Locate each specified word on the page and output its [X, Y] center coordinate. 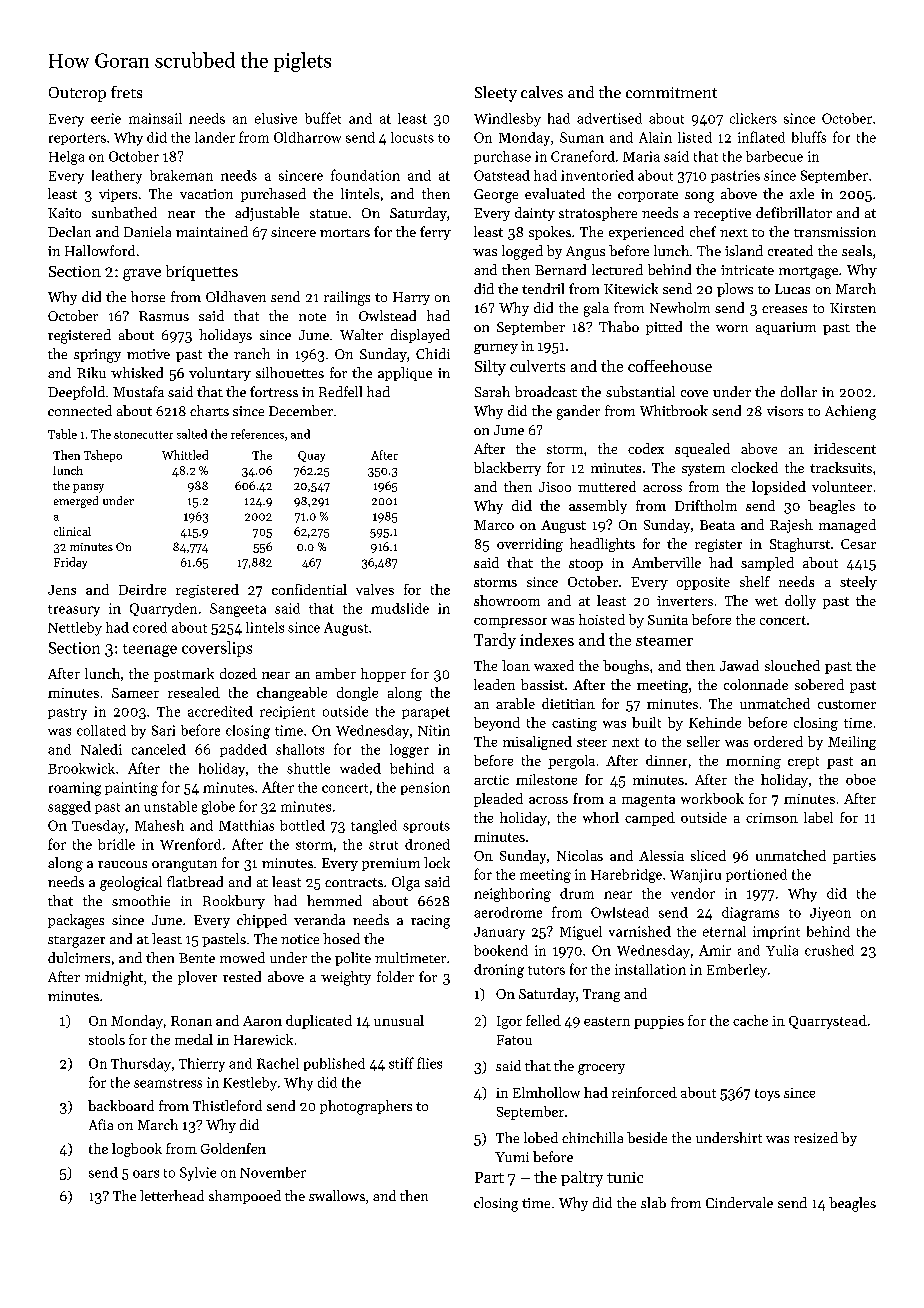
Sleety [496, 94]
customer [847, 704]
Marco [494, 525]
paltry [582, 1179]
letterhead [172, 1195]
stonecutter [143, 435]
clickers [753, 118]
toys [767, 1095]
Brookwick [81, 768]
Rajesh [791, 526]
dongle [357, 694]
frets [126, 92]
